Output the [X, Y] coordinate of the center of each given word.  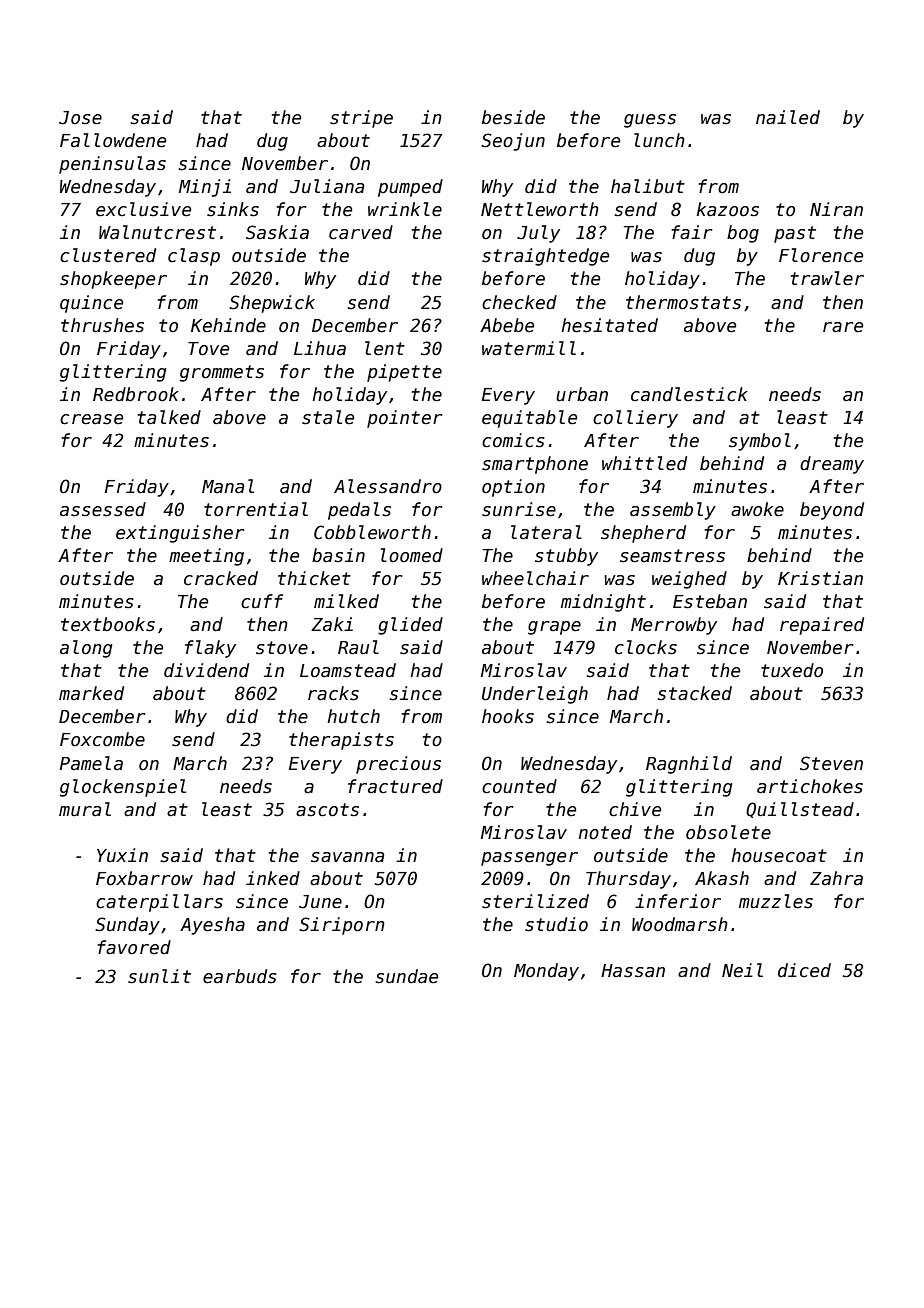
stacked [694, 693]
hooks [508, 716]
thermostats [683, 302]
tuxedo [792, 670]
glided [410, 626]
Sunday [127, 926]
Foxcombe [102, 739]
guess [650, 121]
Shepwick [272, 304]
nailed [788, 117]
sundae [406, 976]
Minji [205, 188]
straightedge [545, 257]
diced [804, 970]
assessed [103, 509]
